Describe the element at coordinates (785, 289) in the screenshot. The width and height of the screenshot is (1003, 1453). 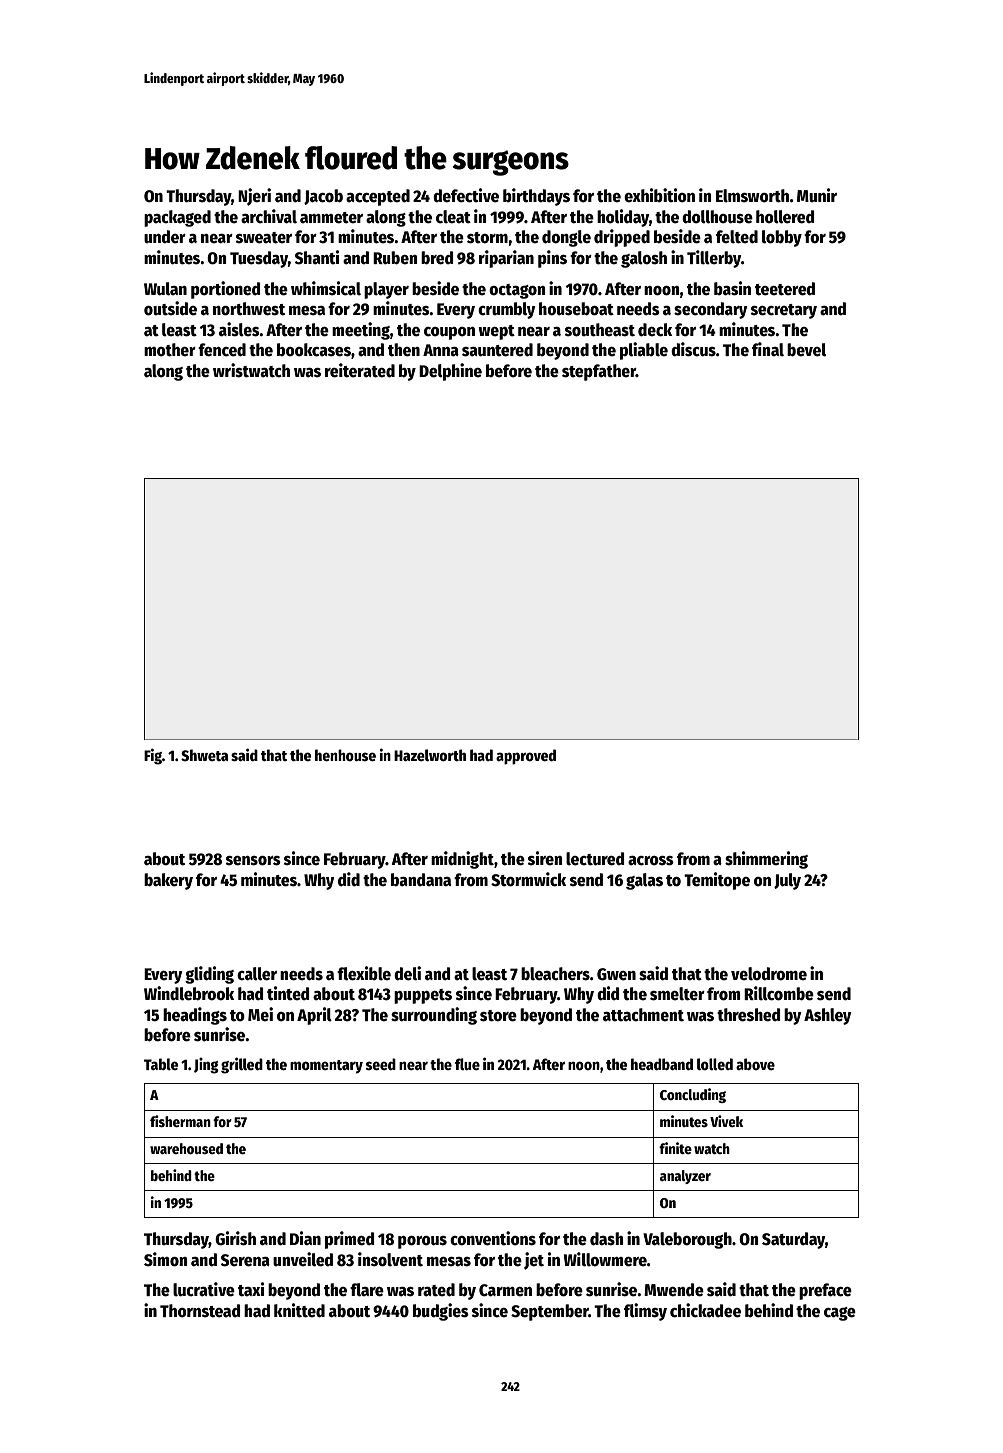
I see `teetered` at that location.
